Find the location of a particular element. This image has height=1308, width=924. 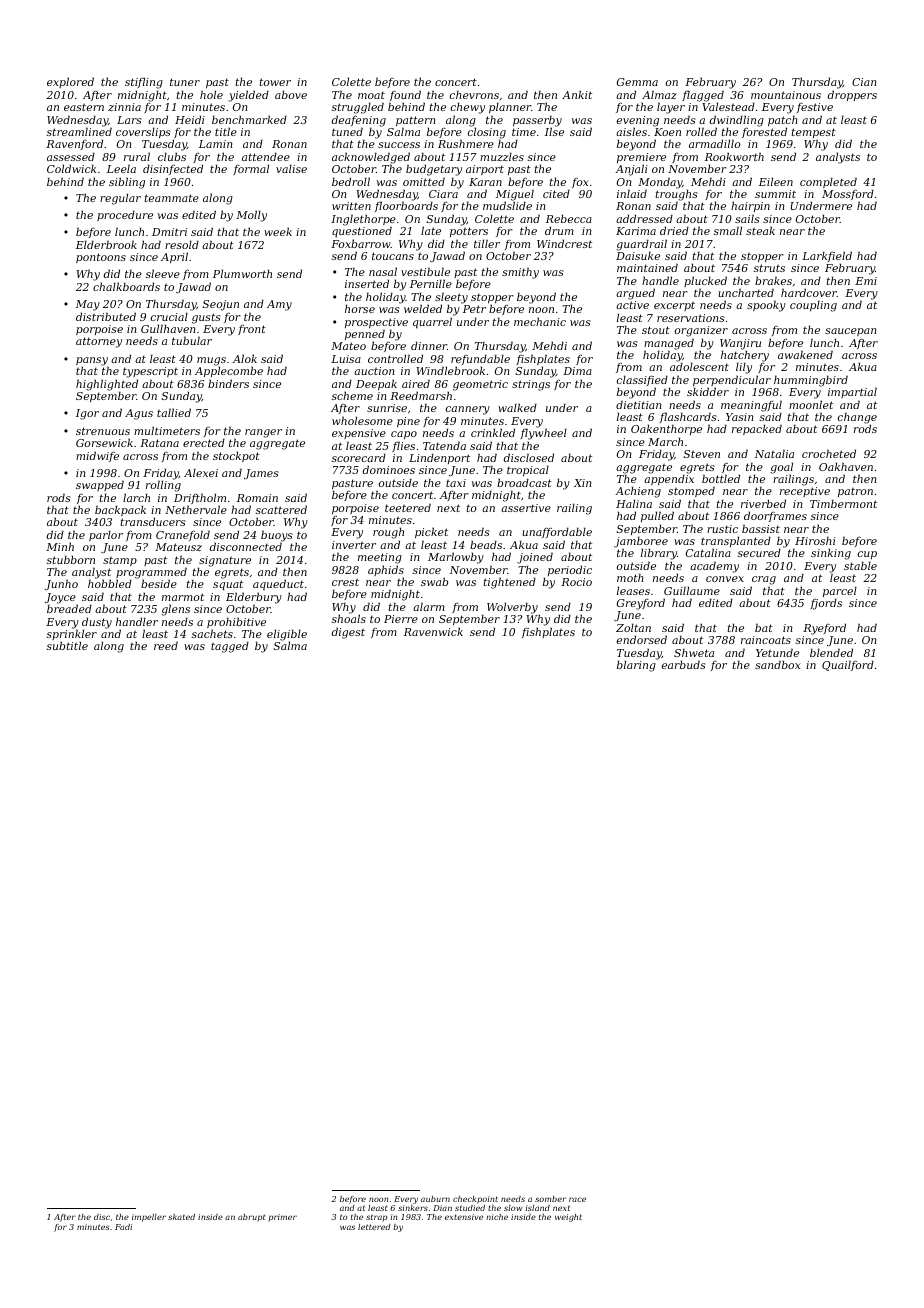

droppers is located at coordinates (852, 95).
